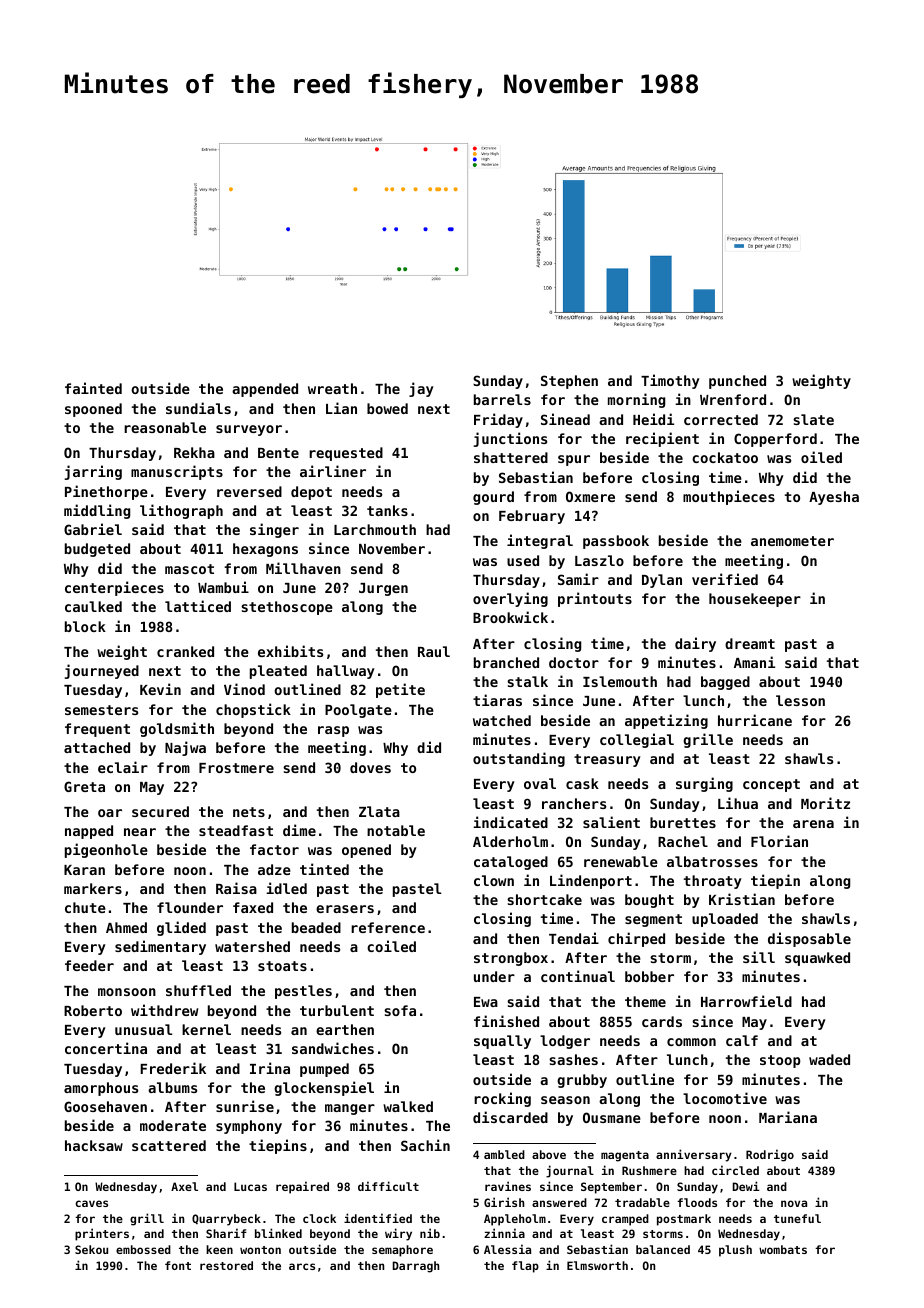  Describe the element at coordinates (502, 399) in the image. I see `barrels` at that location.
